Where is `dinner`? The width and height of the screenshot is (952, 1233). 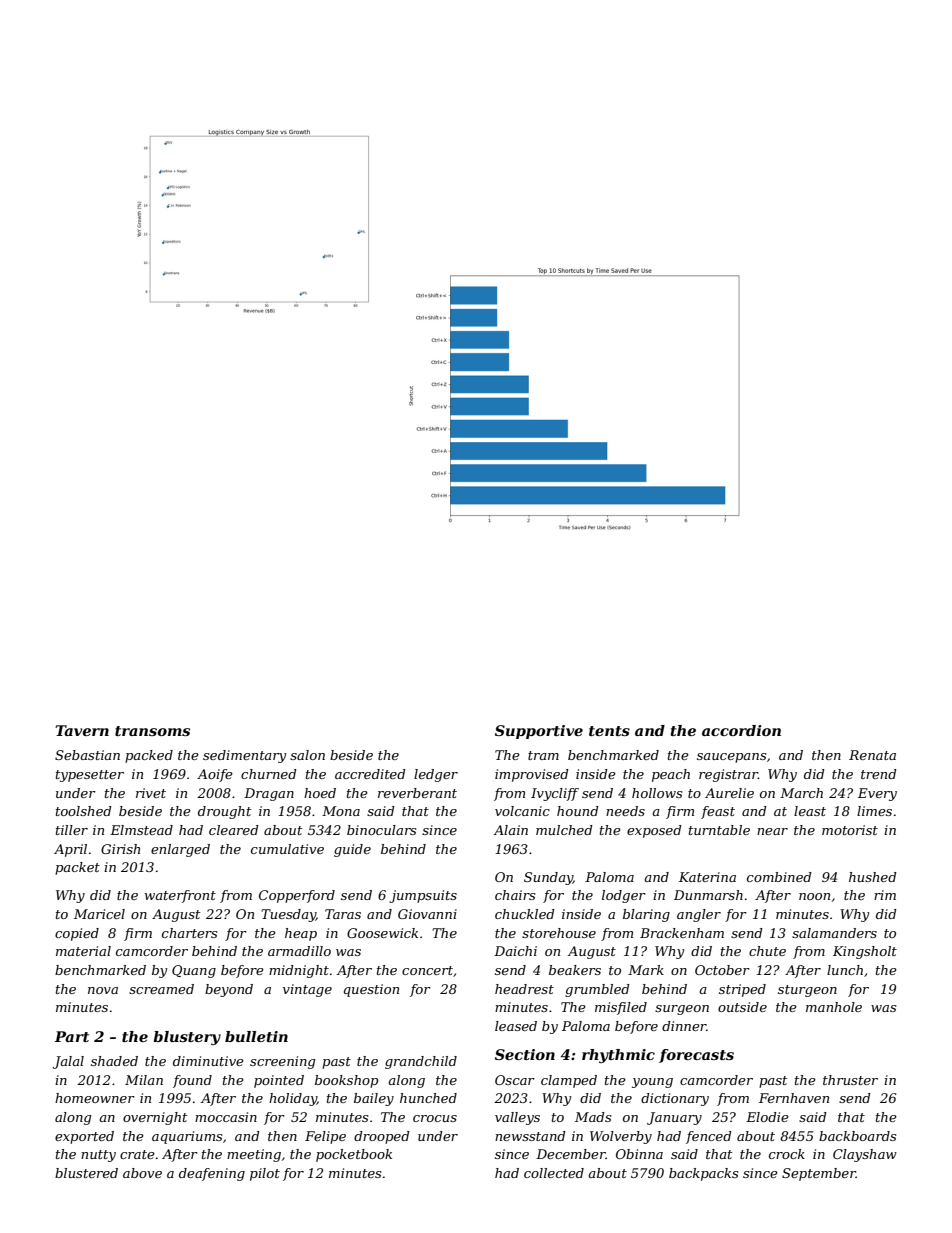
dinner is located at coordinates (684, 1026).
